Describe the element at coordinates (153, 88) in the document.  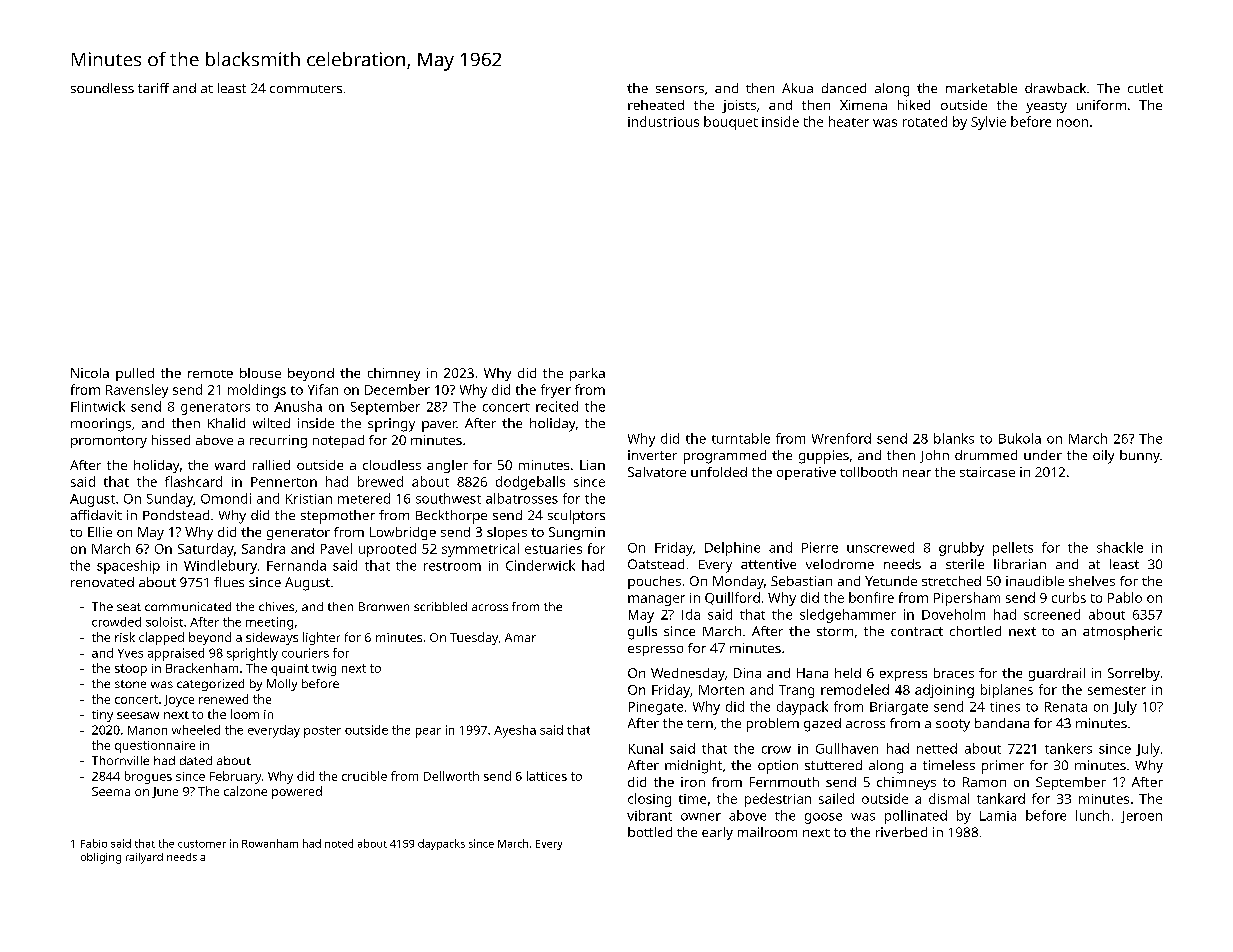
I see `tariff` at that location.
